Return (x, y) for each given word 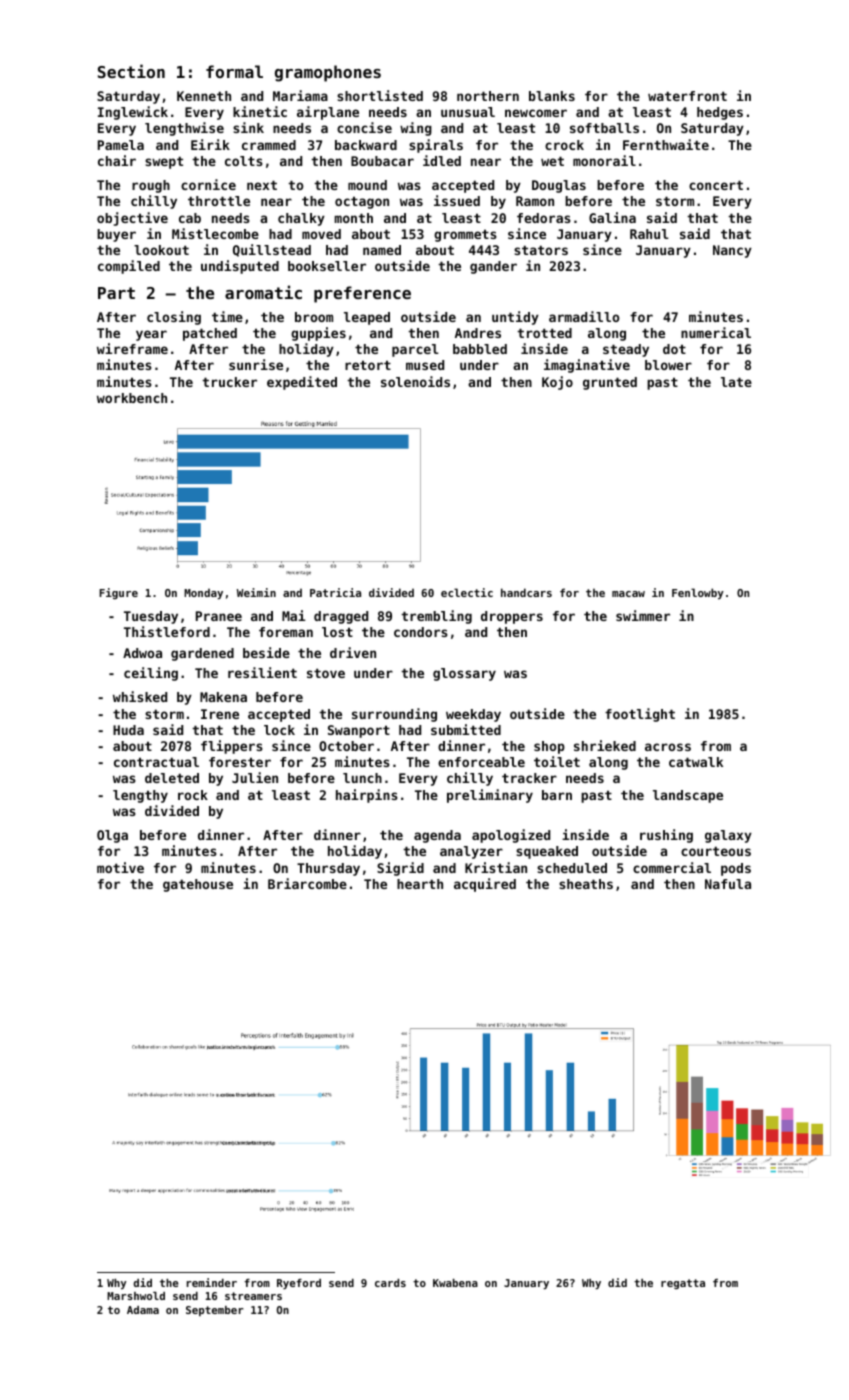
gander (493, 267)
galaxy (728, 836)
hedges (720, 113)
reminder (212, 1282)
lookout (161, 250)
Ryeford (299, 1284)
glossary (464, 674)
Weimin (256, 592)
